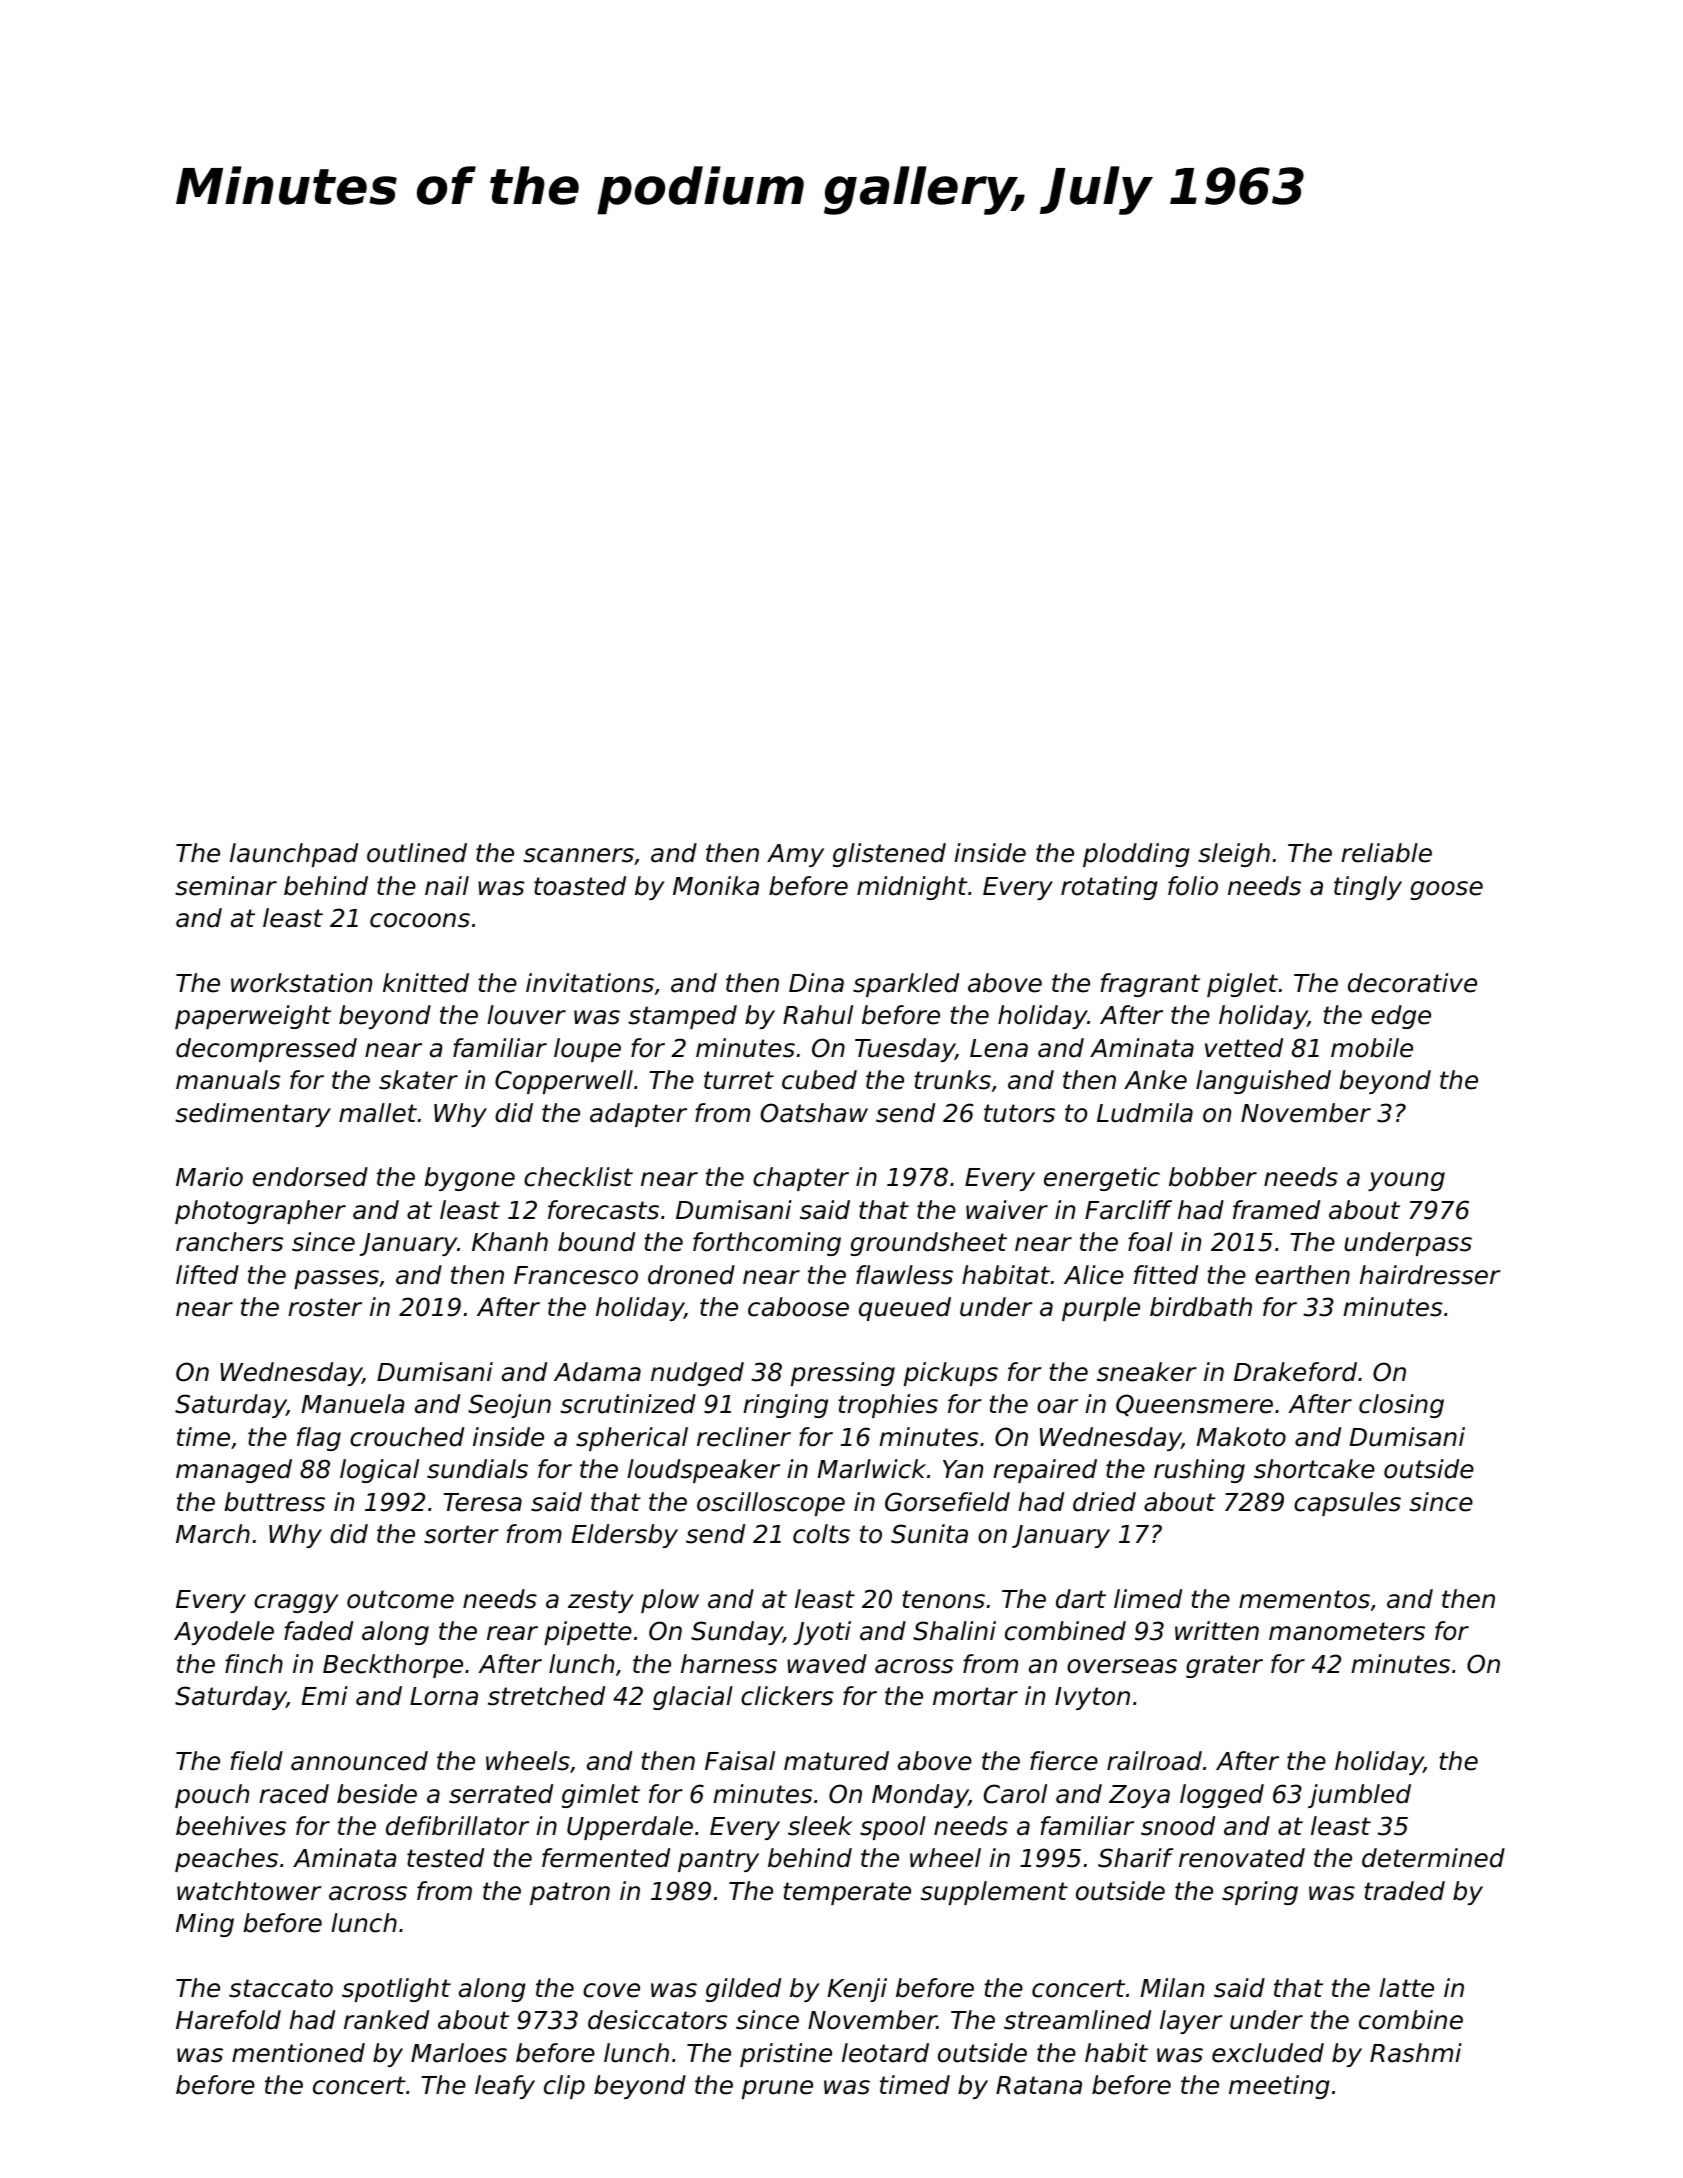 The image size is (1683, 2178). What do you see at coordinates (296, 1603) in the page?
I see `craggy` at bounding box center [296, 1603].
